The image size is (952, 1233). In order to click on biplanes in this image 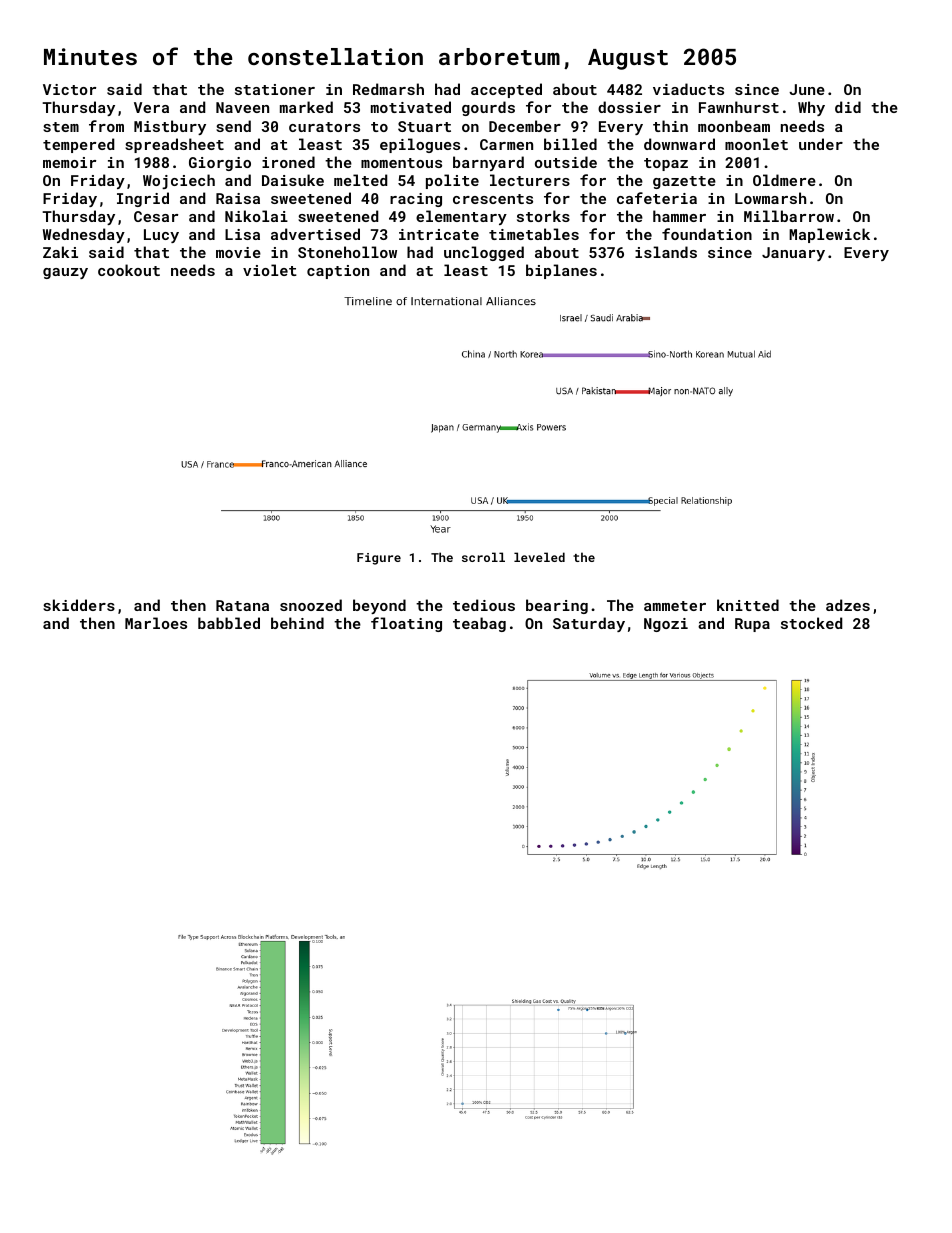, I will do `click(561, 271)`.
